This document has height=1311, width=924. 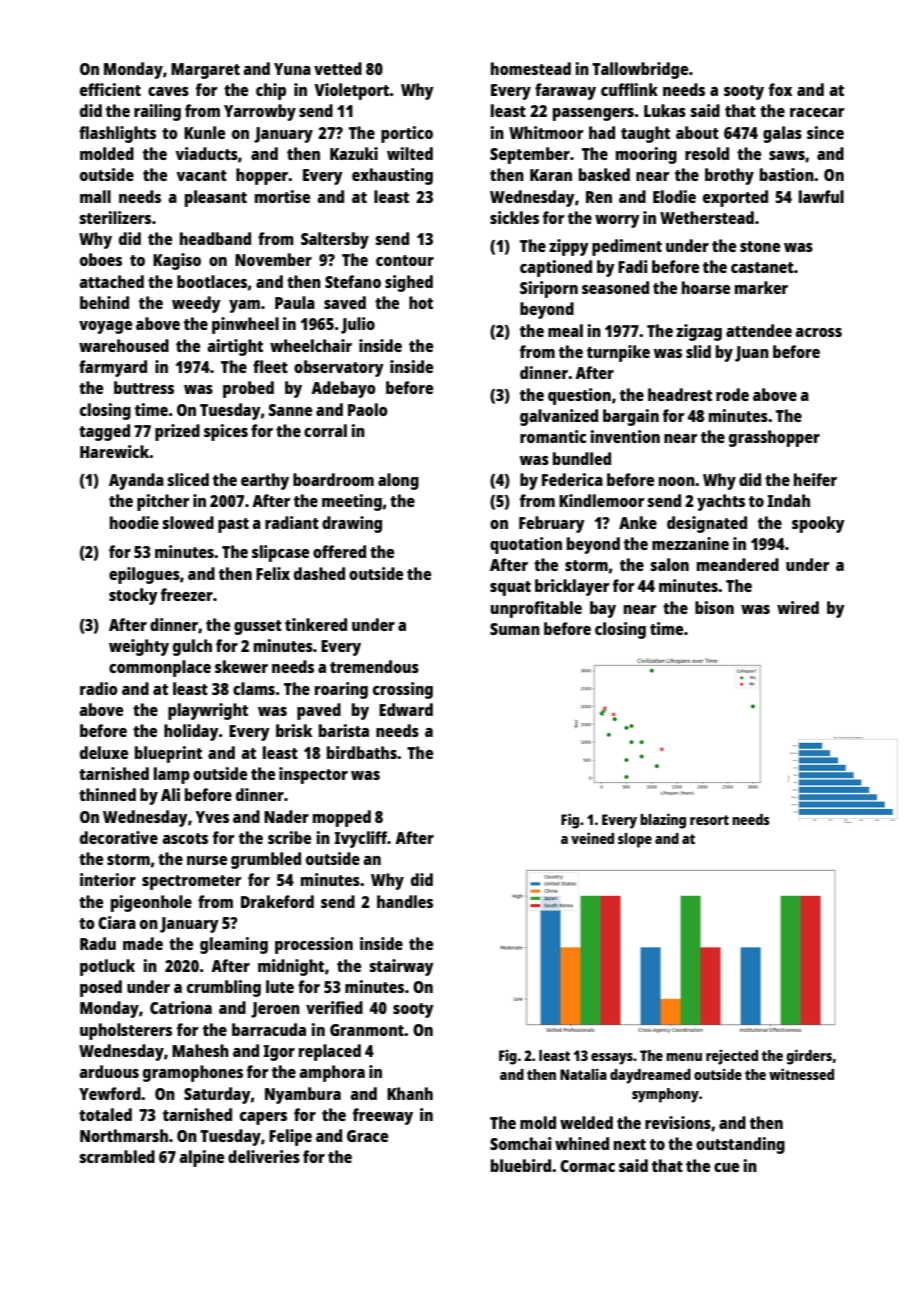 What do you see at coordinates (510, 588) in the document?
I see `squat` at bounding box center [510, 588].
